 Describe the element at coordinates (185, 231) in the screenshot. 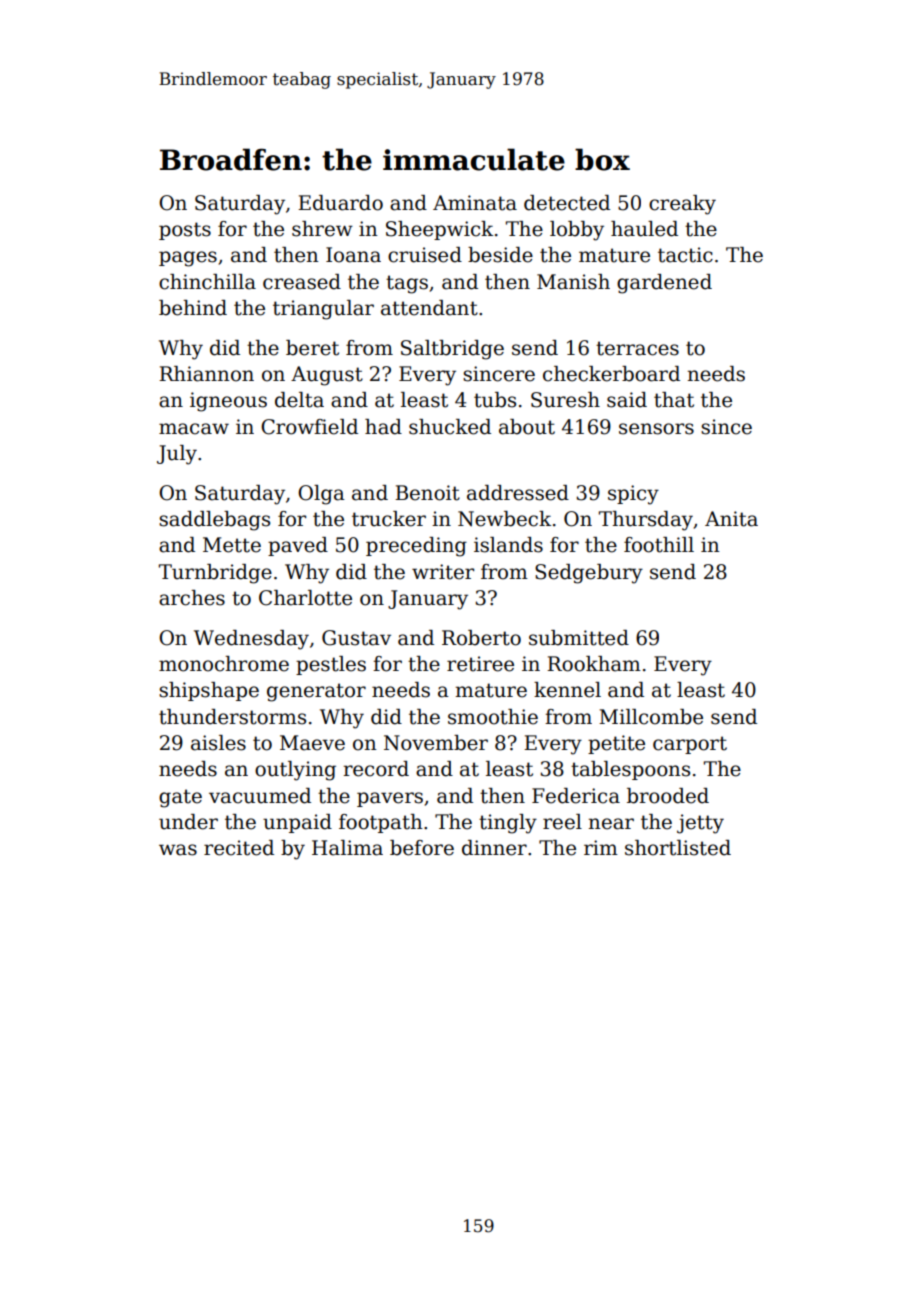

I see `posts` at that location.
